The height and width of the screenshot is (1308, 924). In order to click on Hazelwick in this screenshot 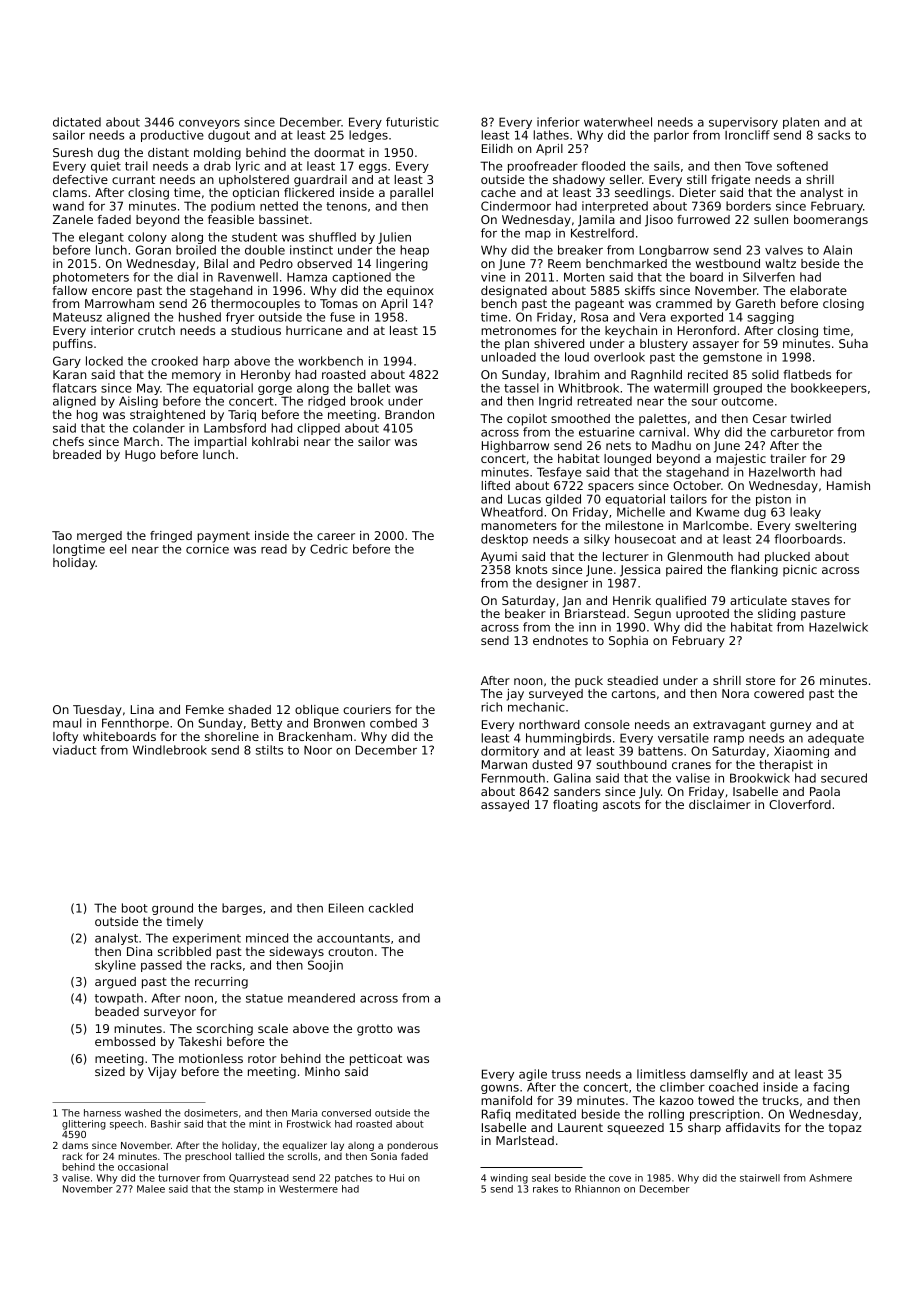, I will do `click(838, 627)`.
